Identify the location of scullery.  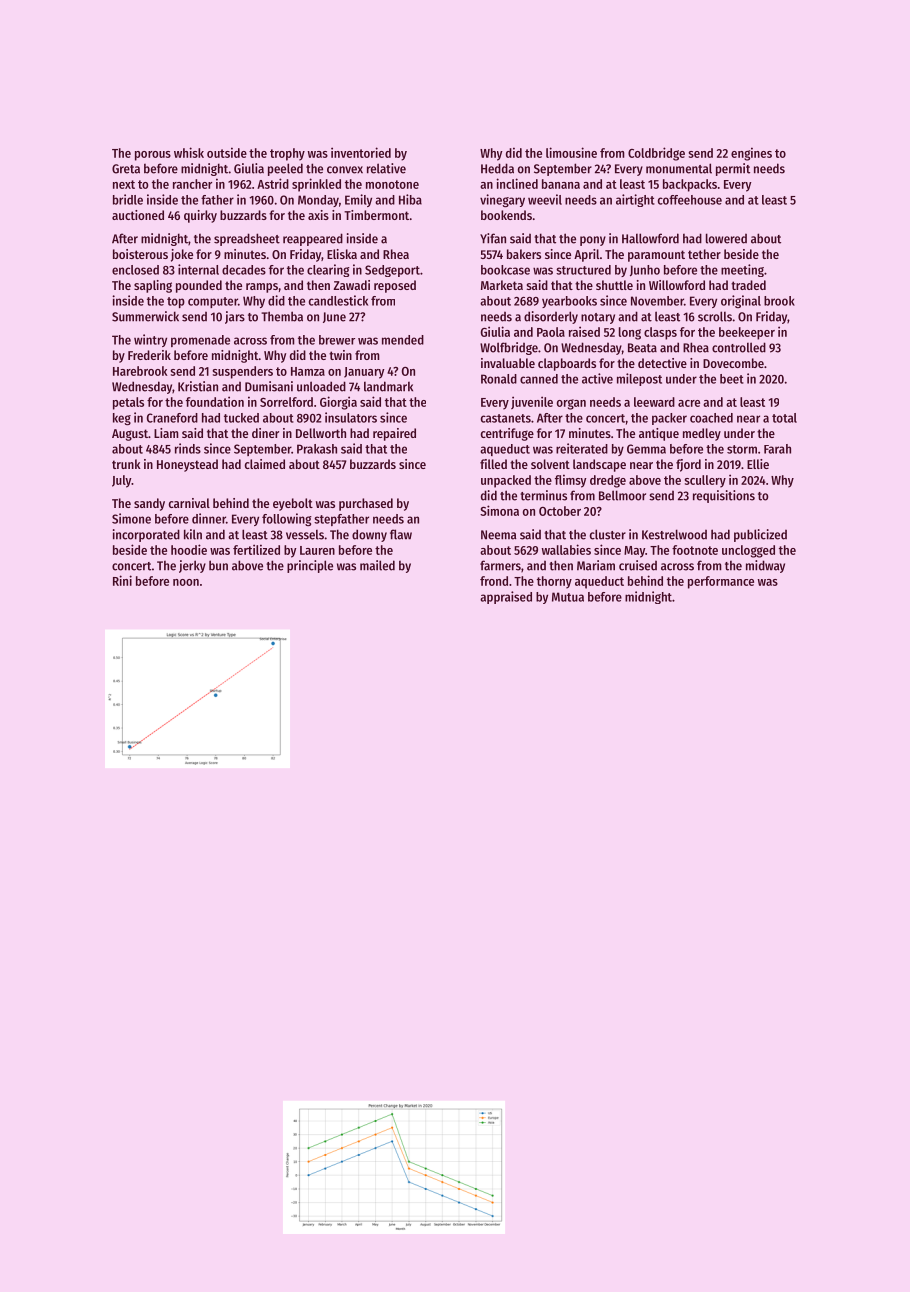
(705, 481).
